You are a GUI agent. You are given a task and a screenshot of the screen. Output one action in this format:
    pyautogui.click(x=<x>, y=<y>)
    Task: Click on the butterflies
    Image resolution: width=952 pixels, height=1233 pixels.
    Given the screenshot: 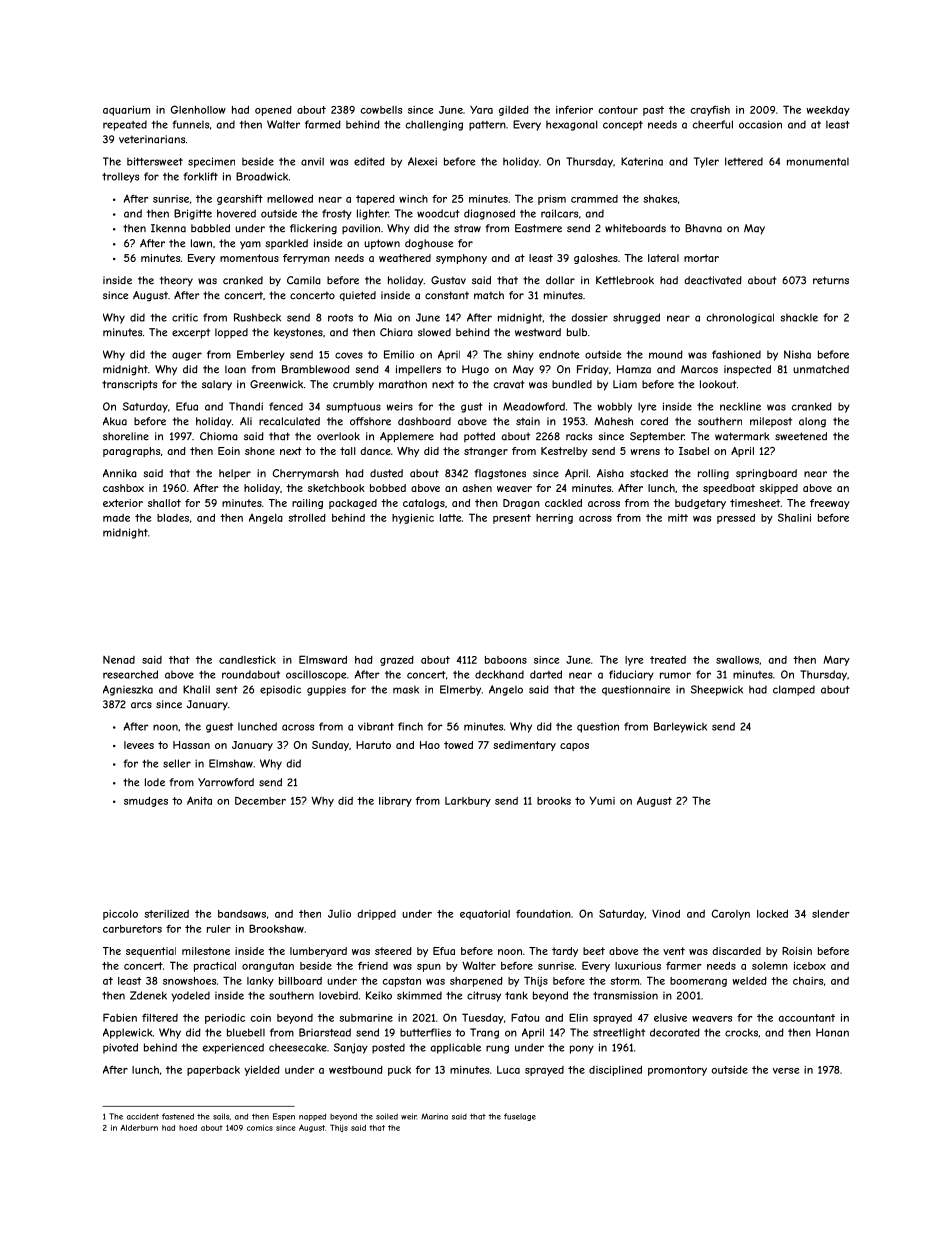 What is the action you would take?
    pyautogui.click(x=425, y=1032)
